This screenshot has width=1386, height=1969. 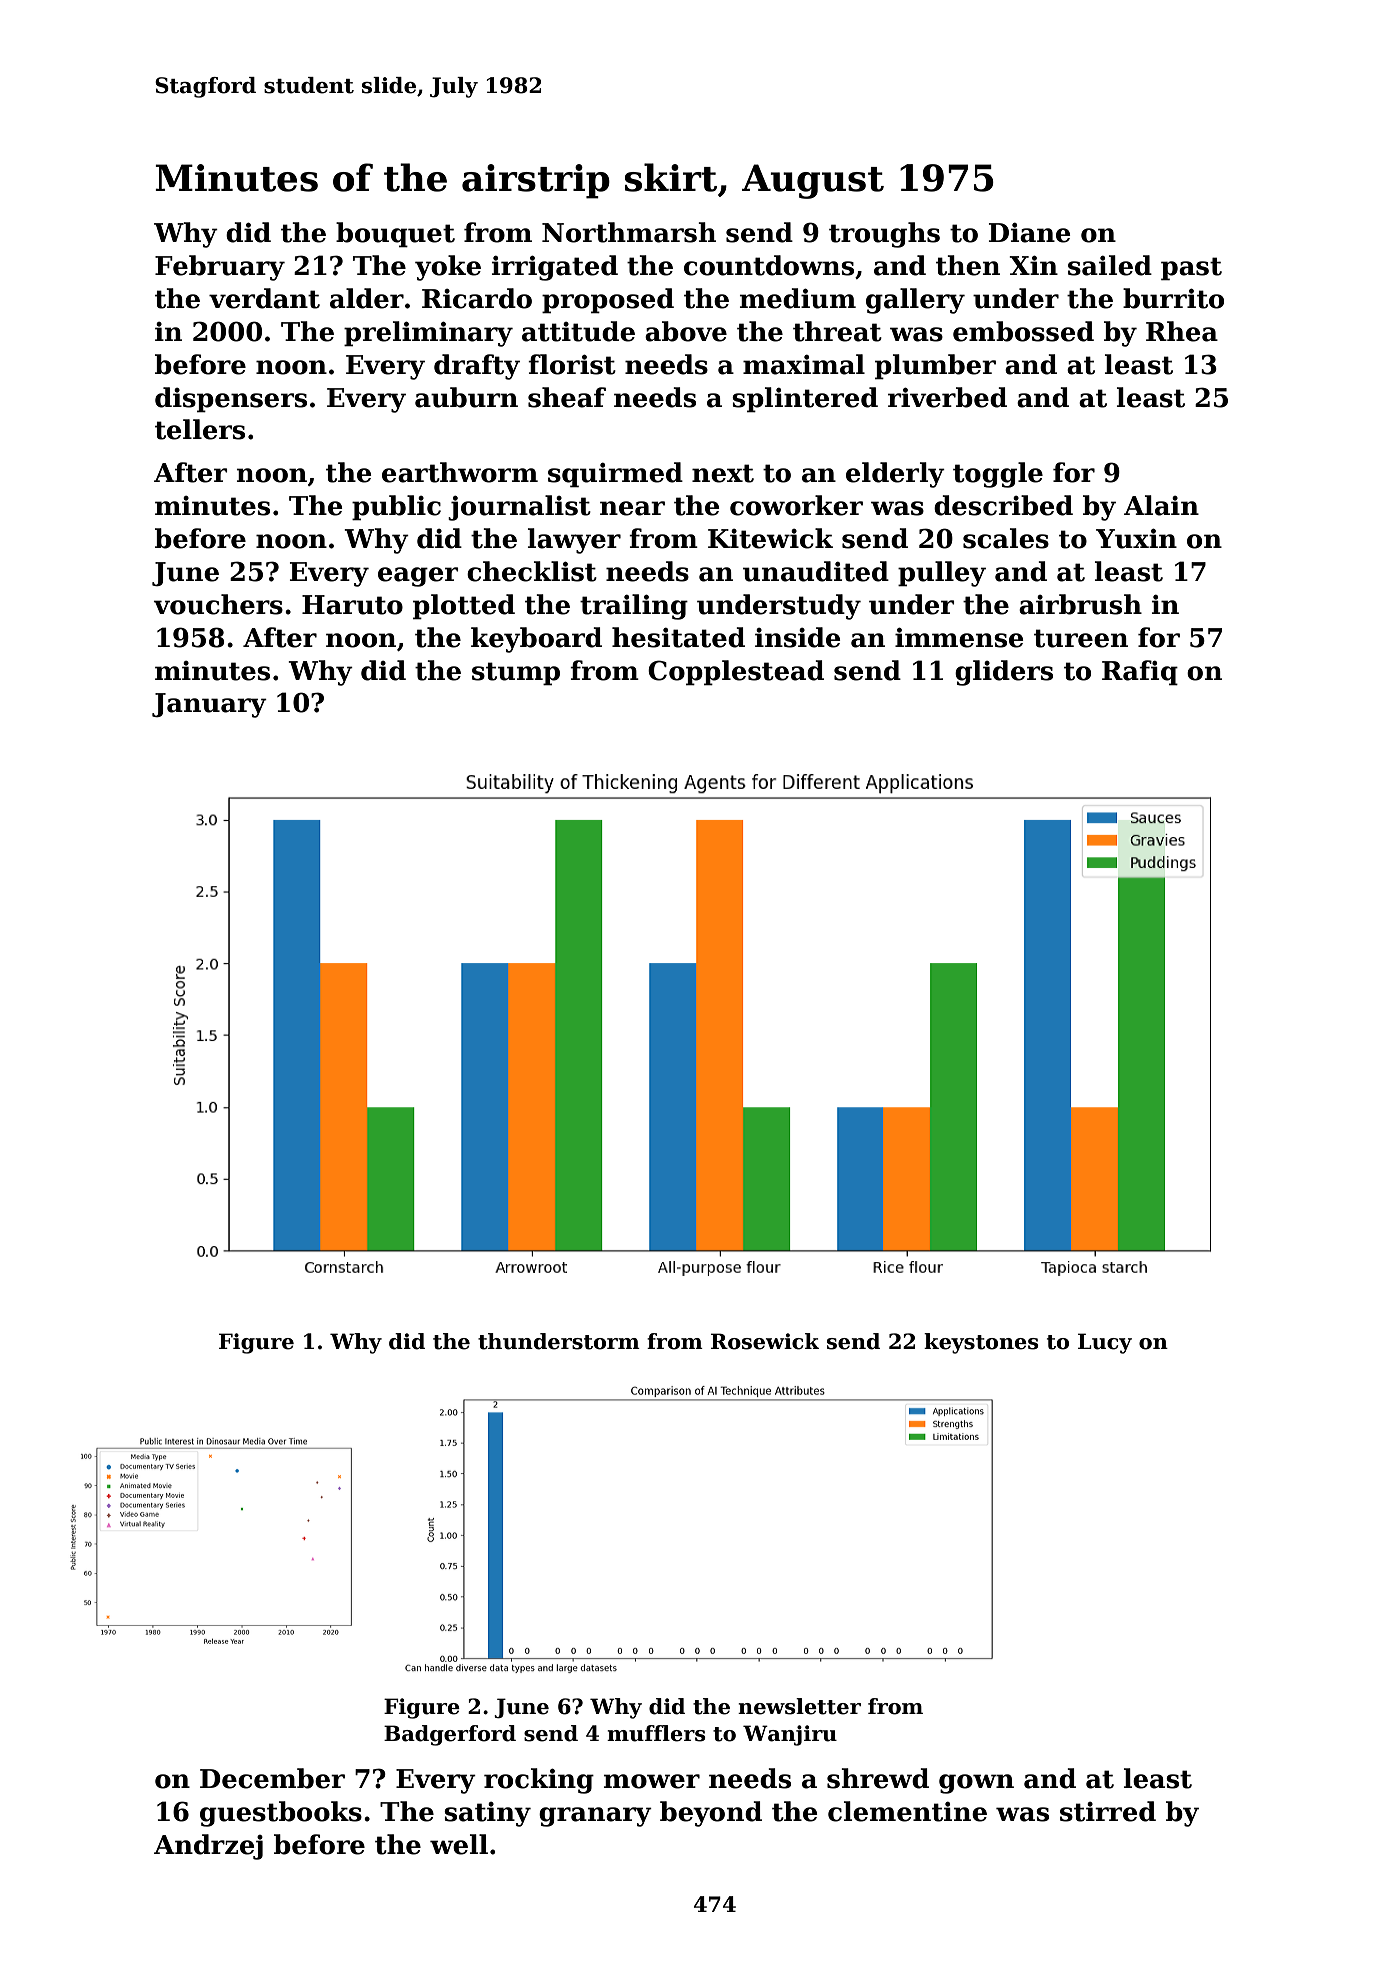 What do you see at coordinates (686, 331) in the screenshot?
I see `above` at bounding box center [686, 331].
